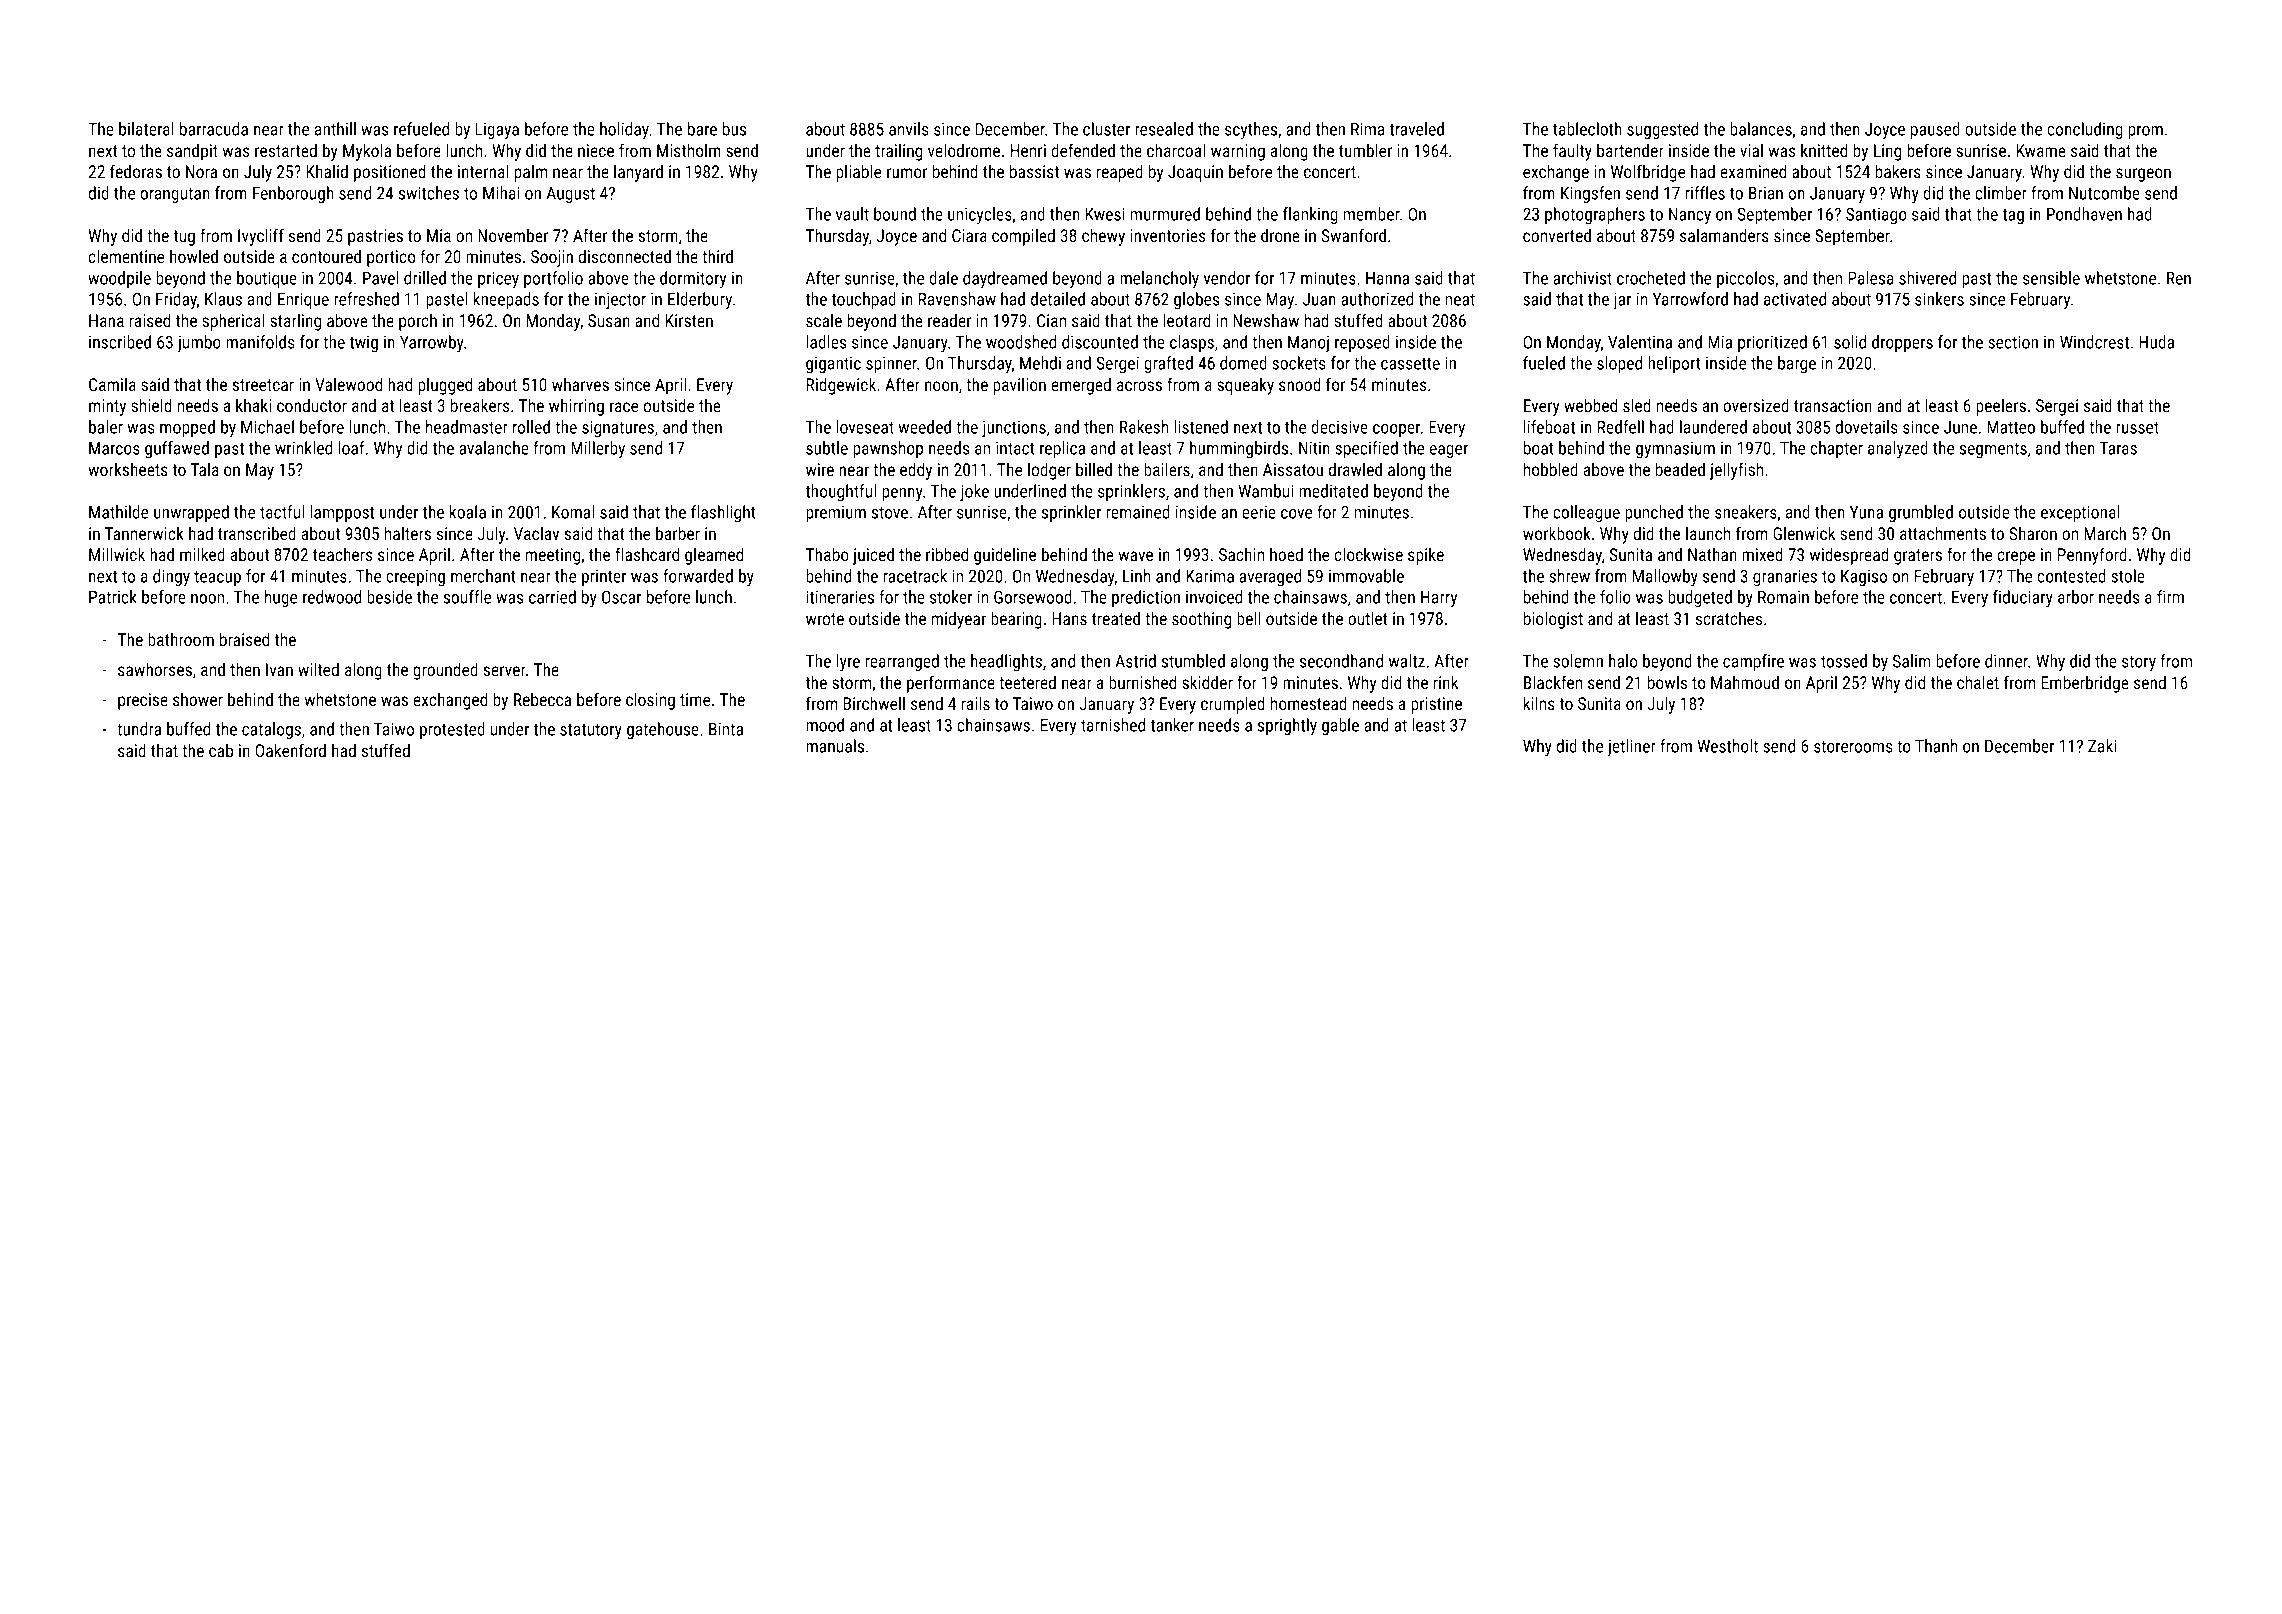  Describe the element at coordinates (1674, 364) in the document. I see `heliport` at that location.
